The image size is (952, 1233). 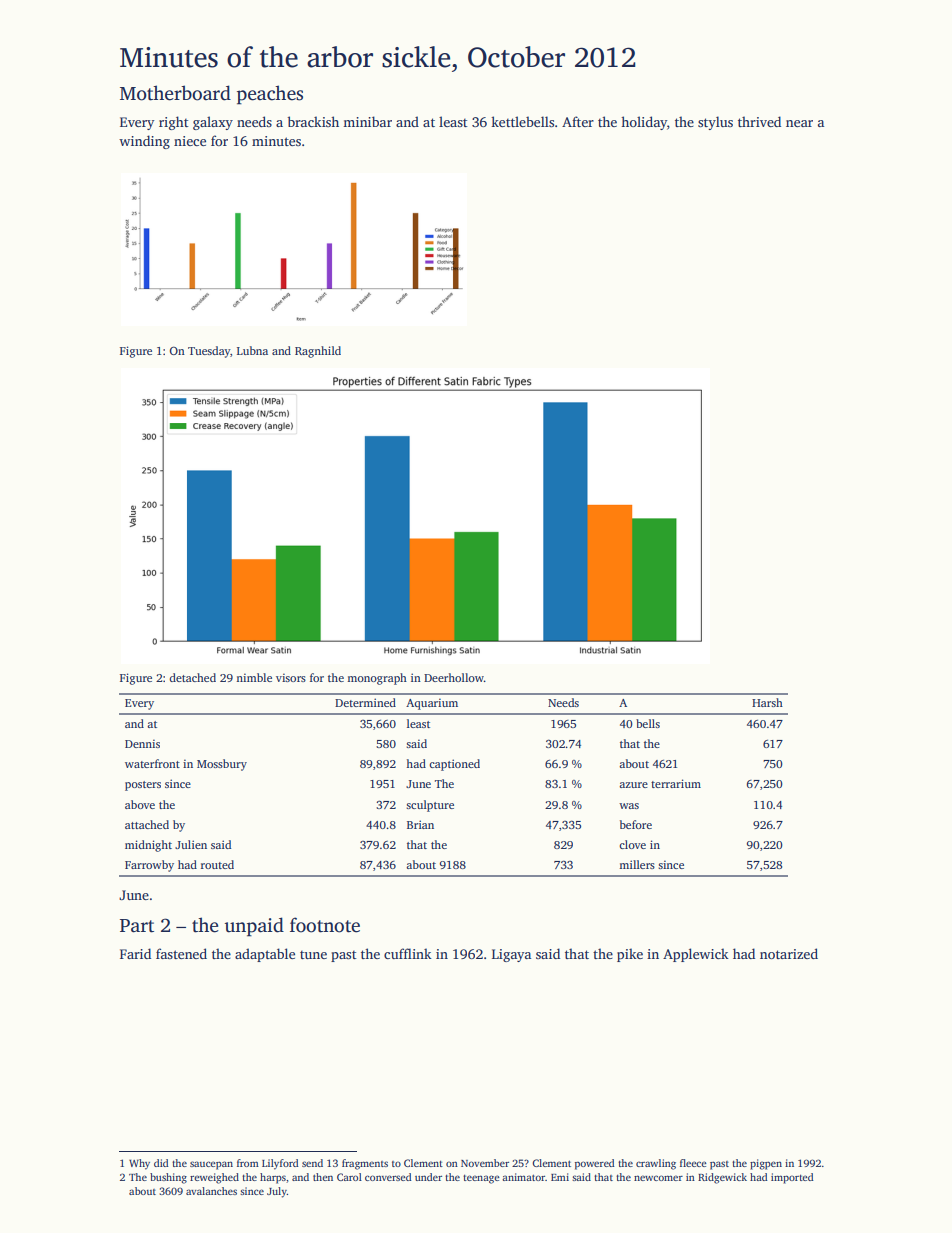 I want to click on terrarium, so click(x=676, y=783).
